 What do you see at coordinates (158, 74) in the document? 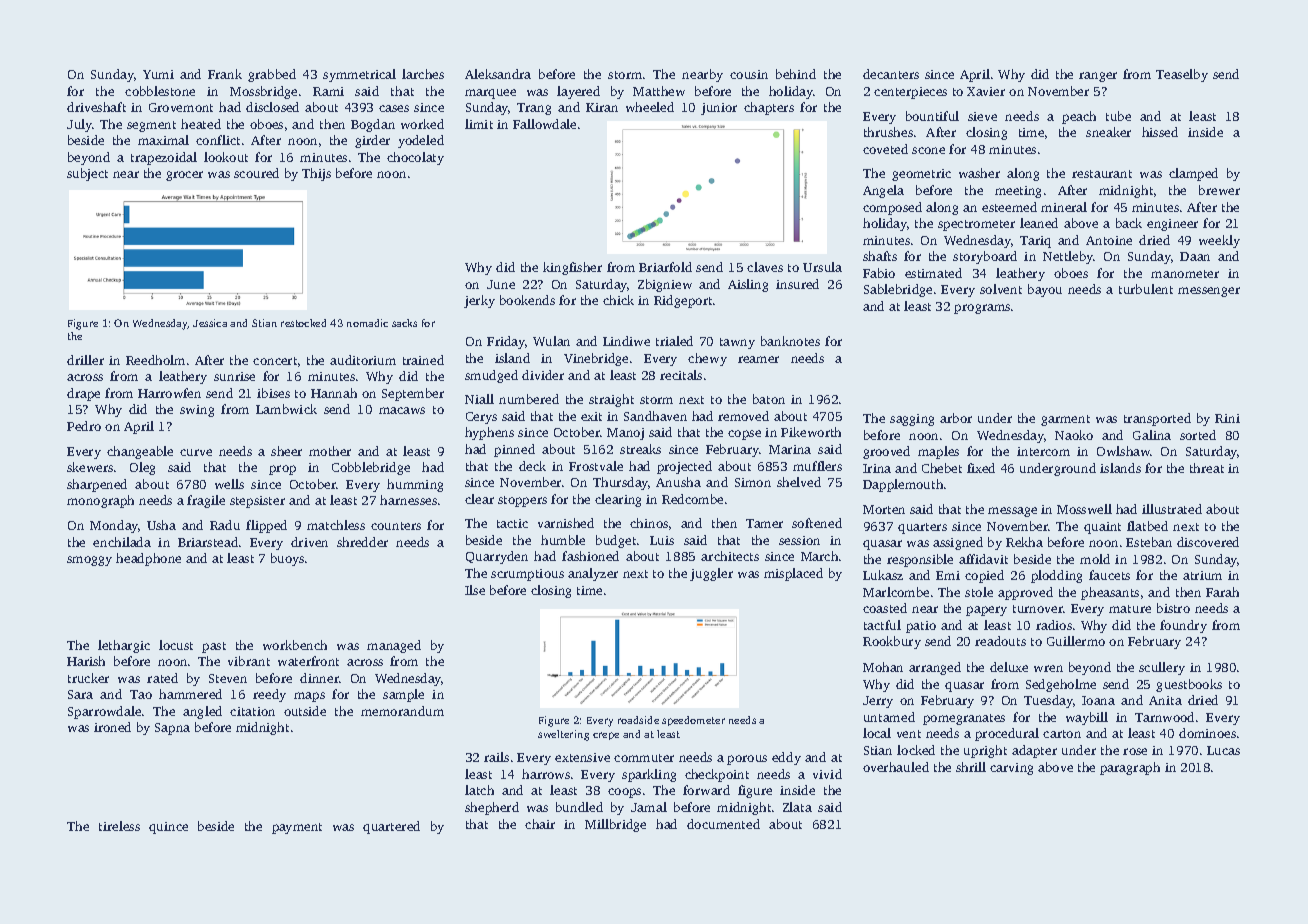
I see `Yumi` at bounding box center [158, 74].
